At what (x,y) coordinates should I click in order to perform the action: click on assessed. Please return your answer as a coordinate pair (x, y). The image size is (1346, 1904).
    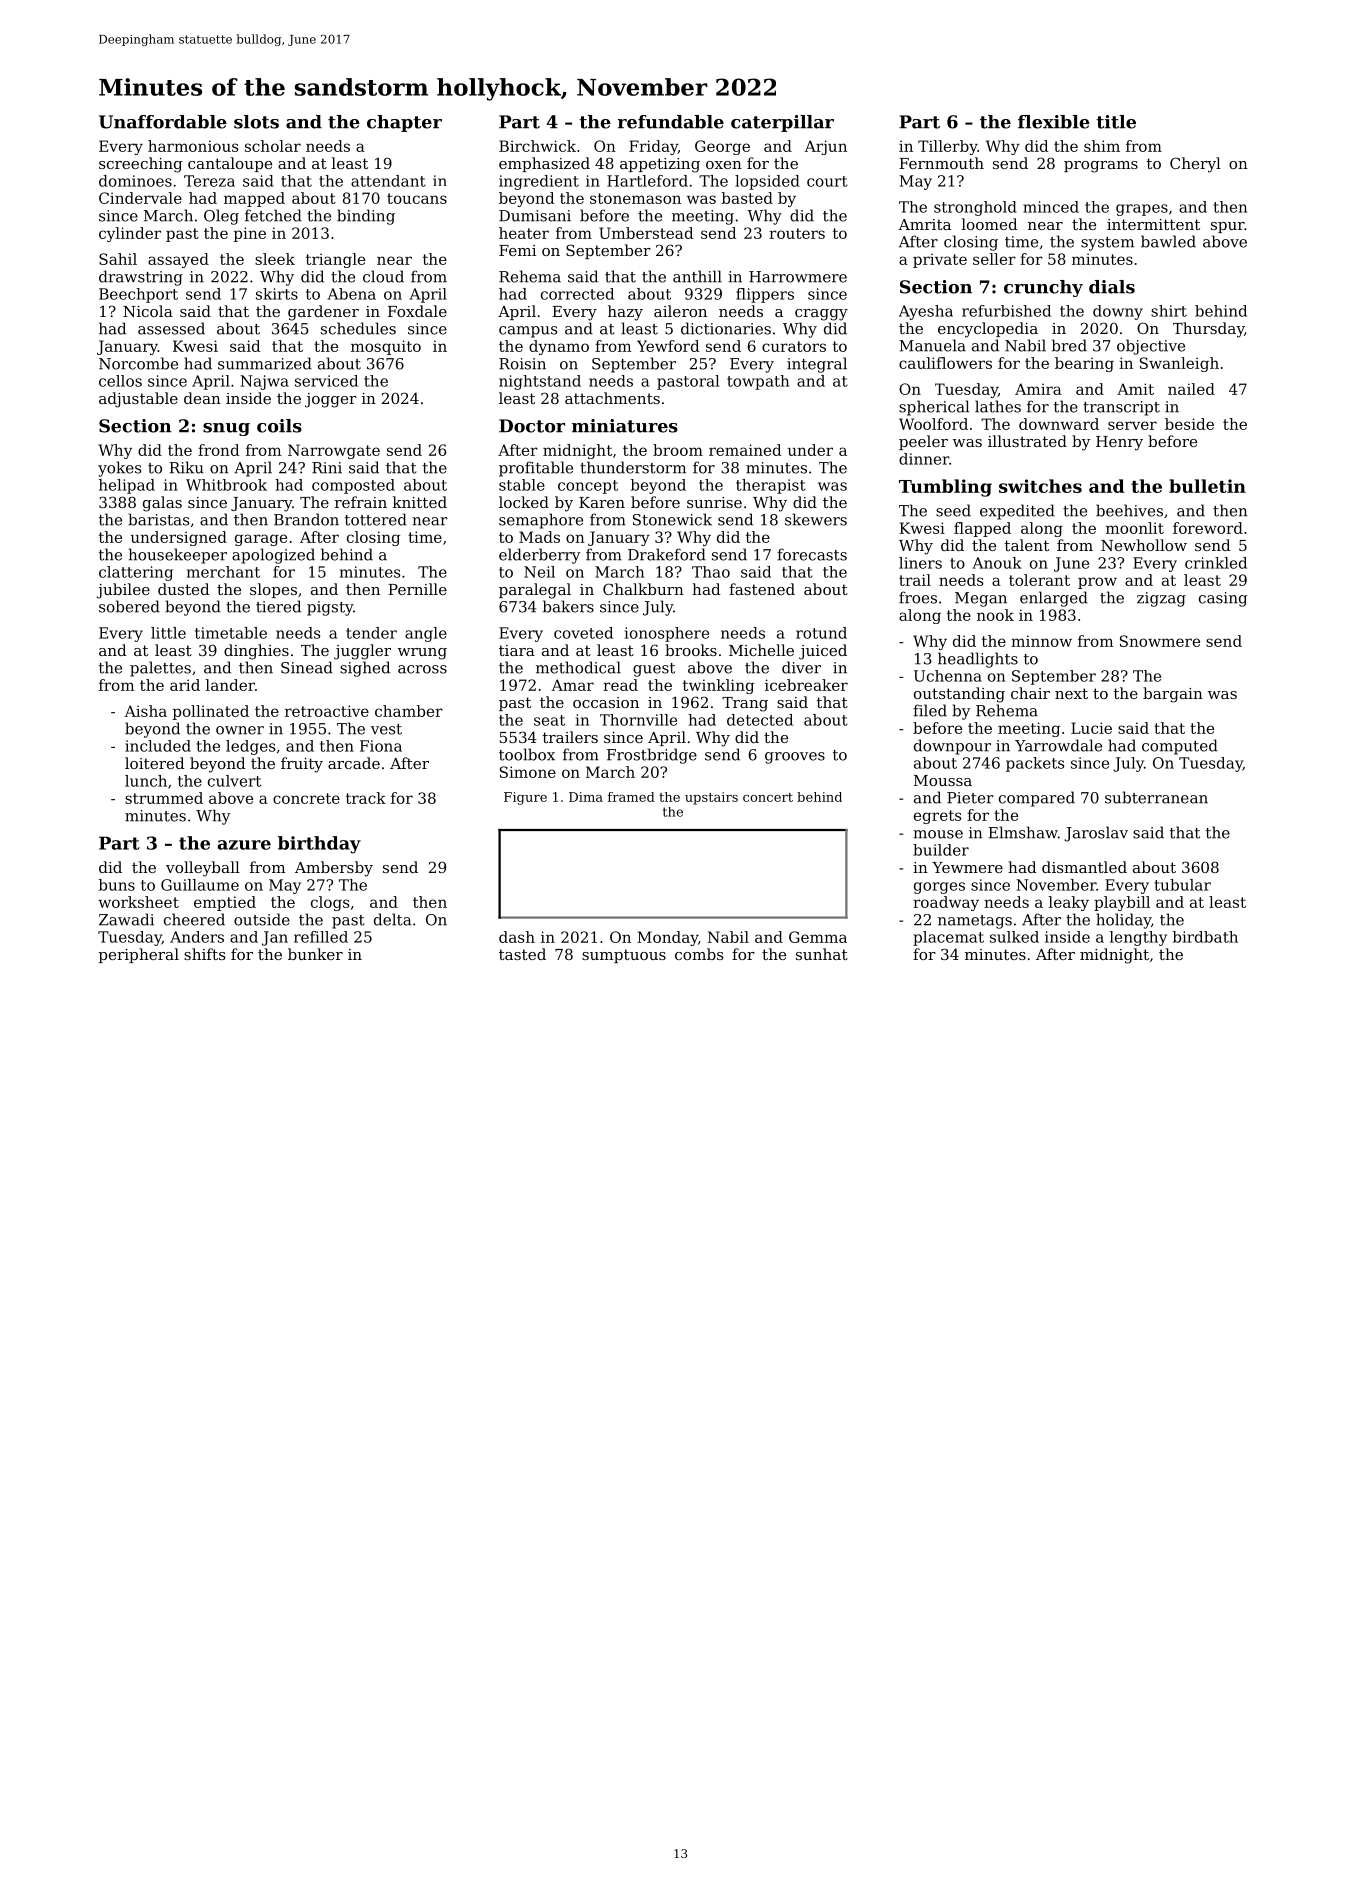
    Looking at the image, I should click on (171, 328).
